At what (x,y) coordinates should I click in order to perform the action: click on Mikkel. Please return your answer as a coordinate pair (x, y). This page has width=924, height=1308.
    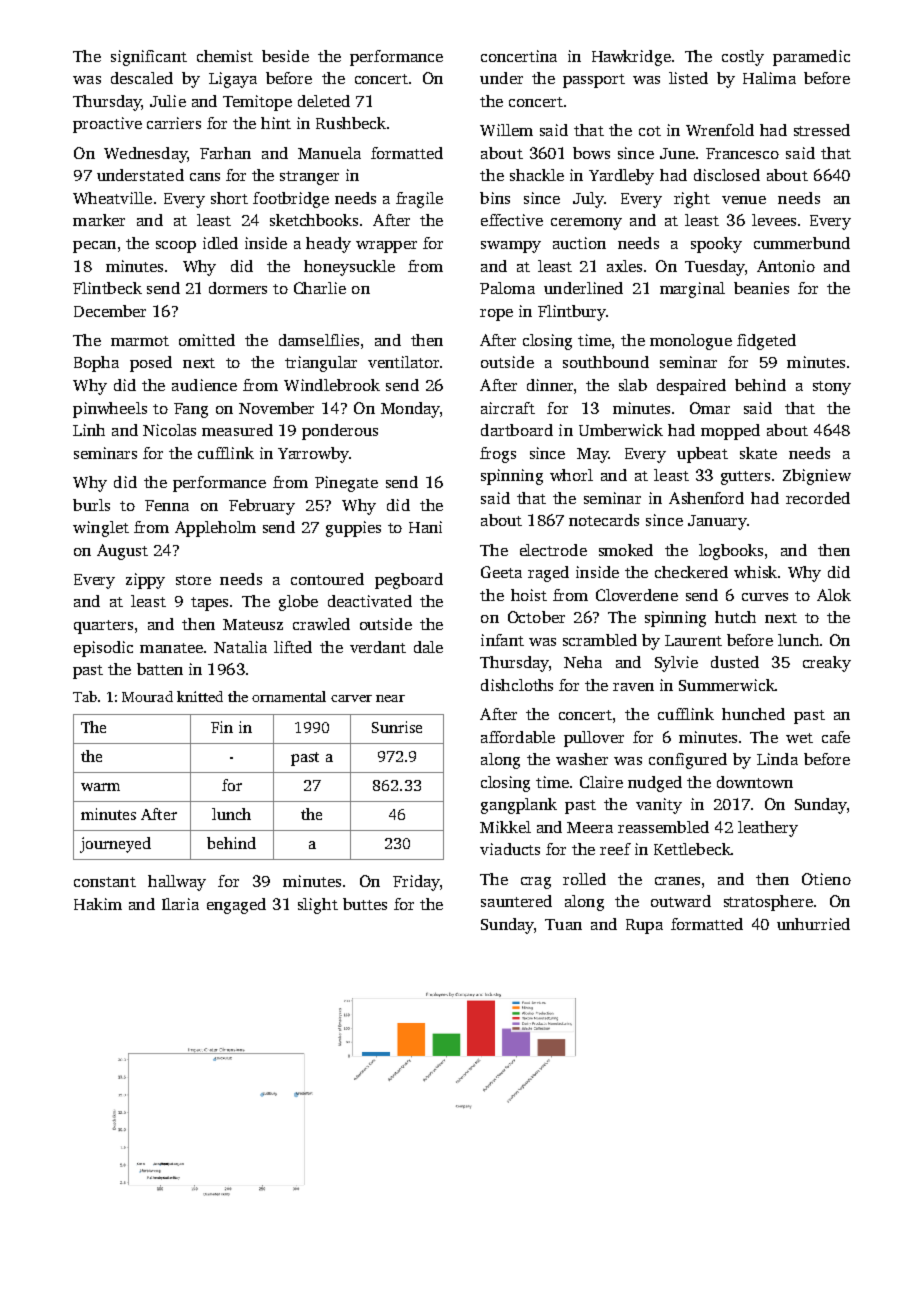
    Looking at the image, I should click on (505, 827).
